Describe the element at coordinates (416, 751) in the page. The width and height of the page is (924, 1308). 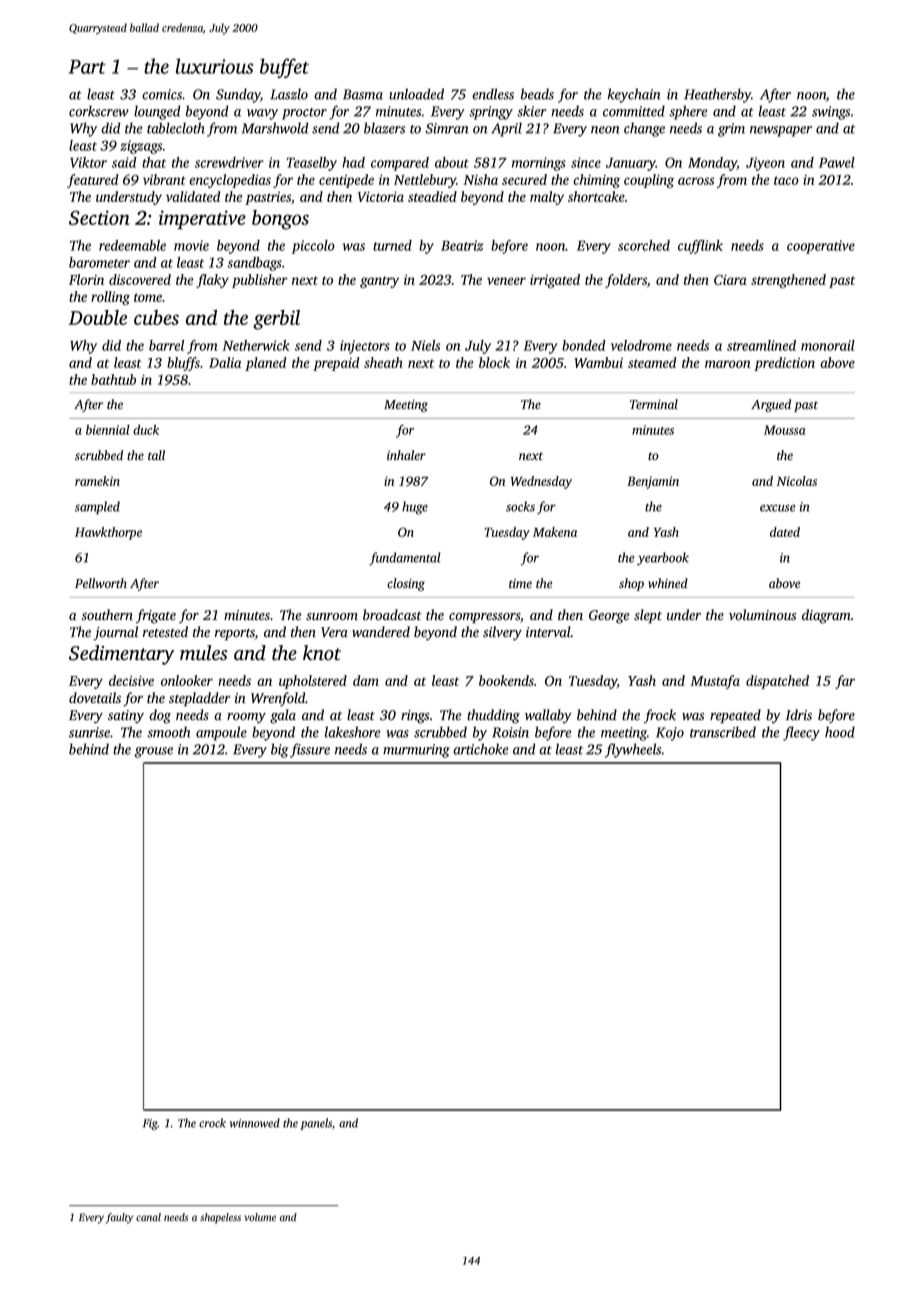
I see `murmuring` at that location.
